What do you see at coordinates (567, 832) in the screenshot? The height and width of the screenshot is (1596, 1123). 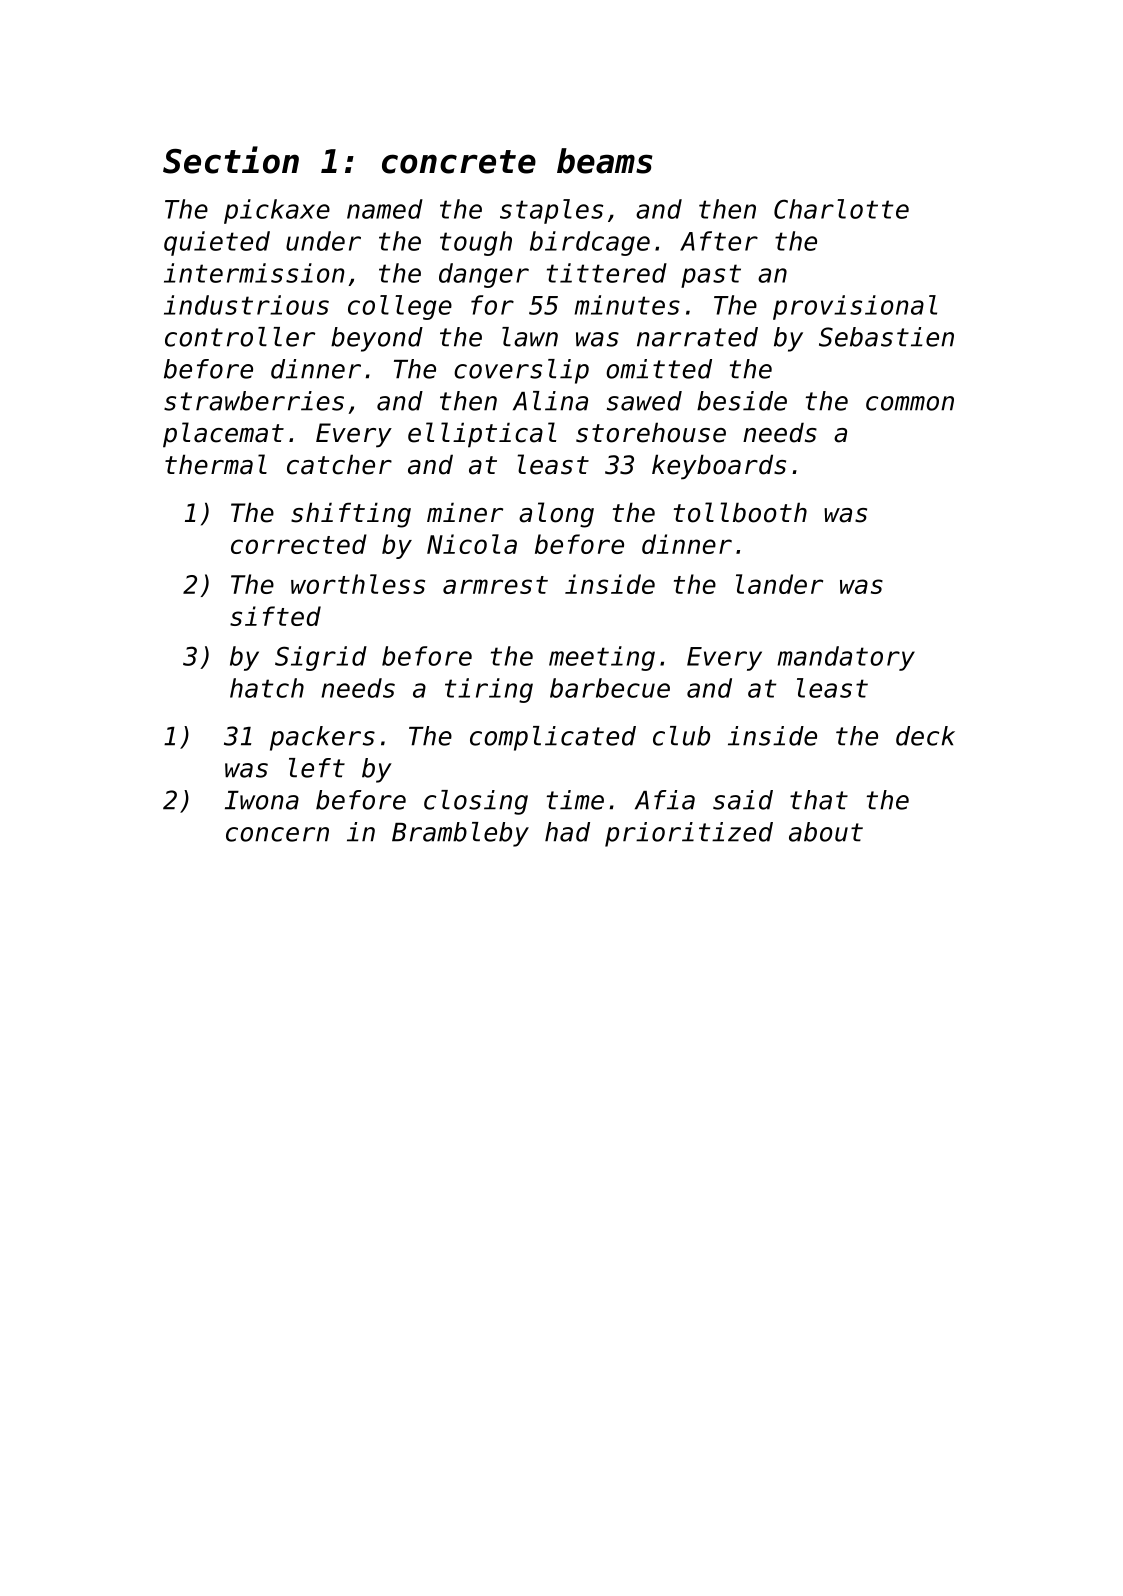 I see `had` at bounding box center [567, 832].
